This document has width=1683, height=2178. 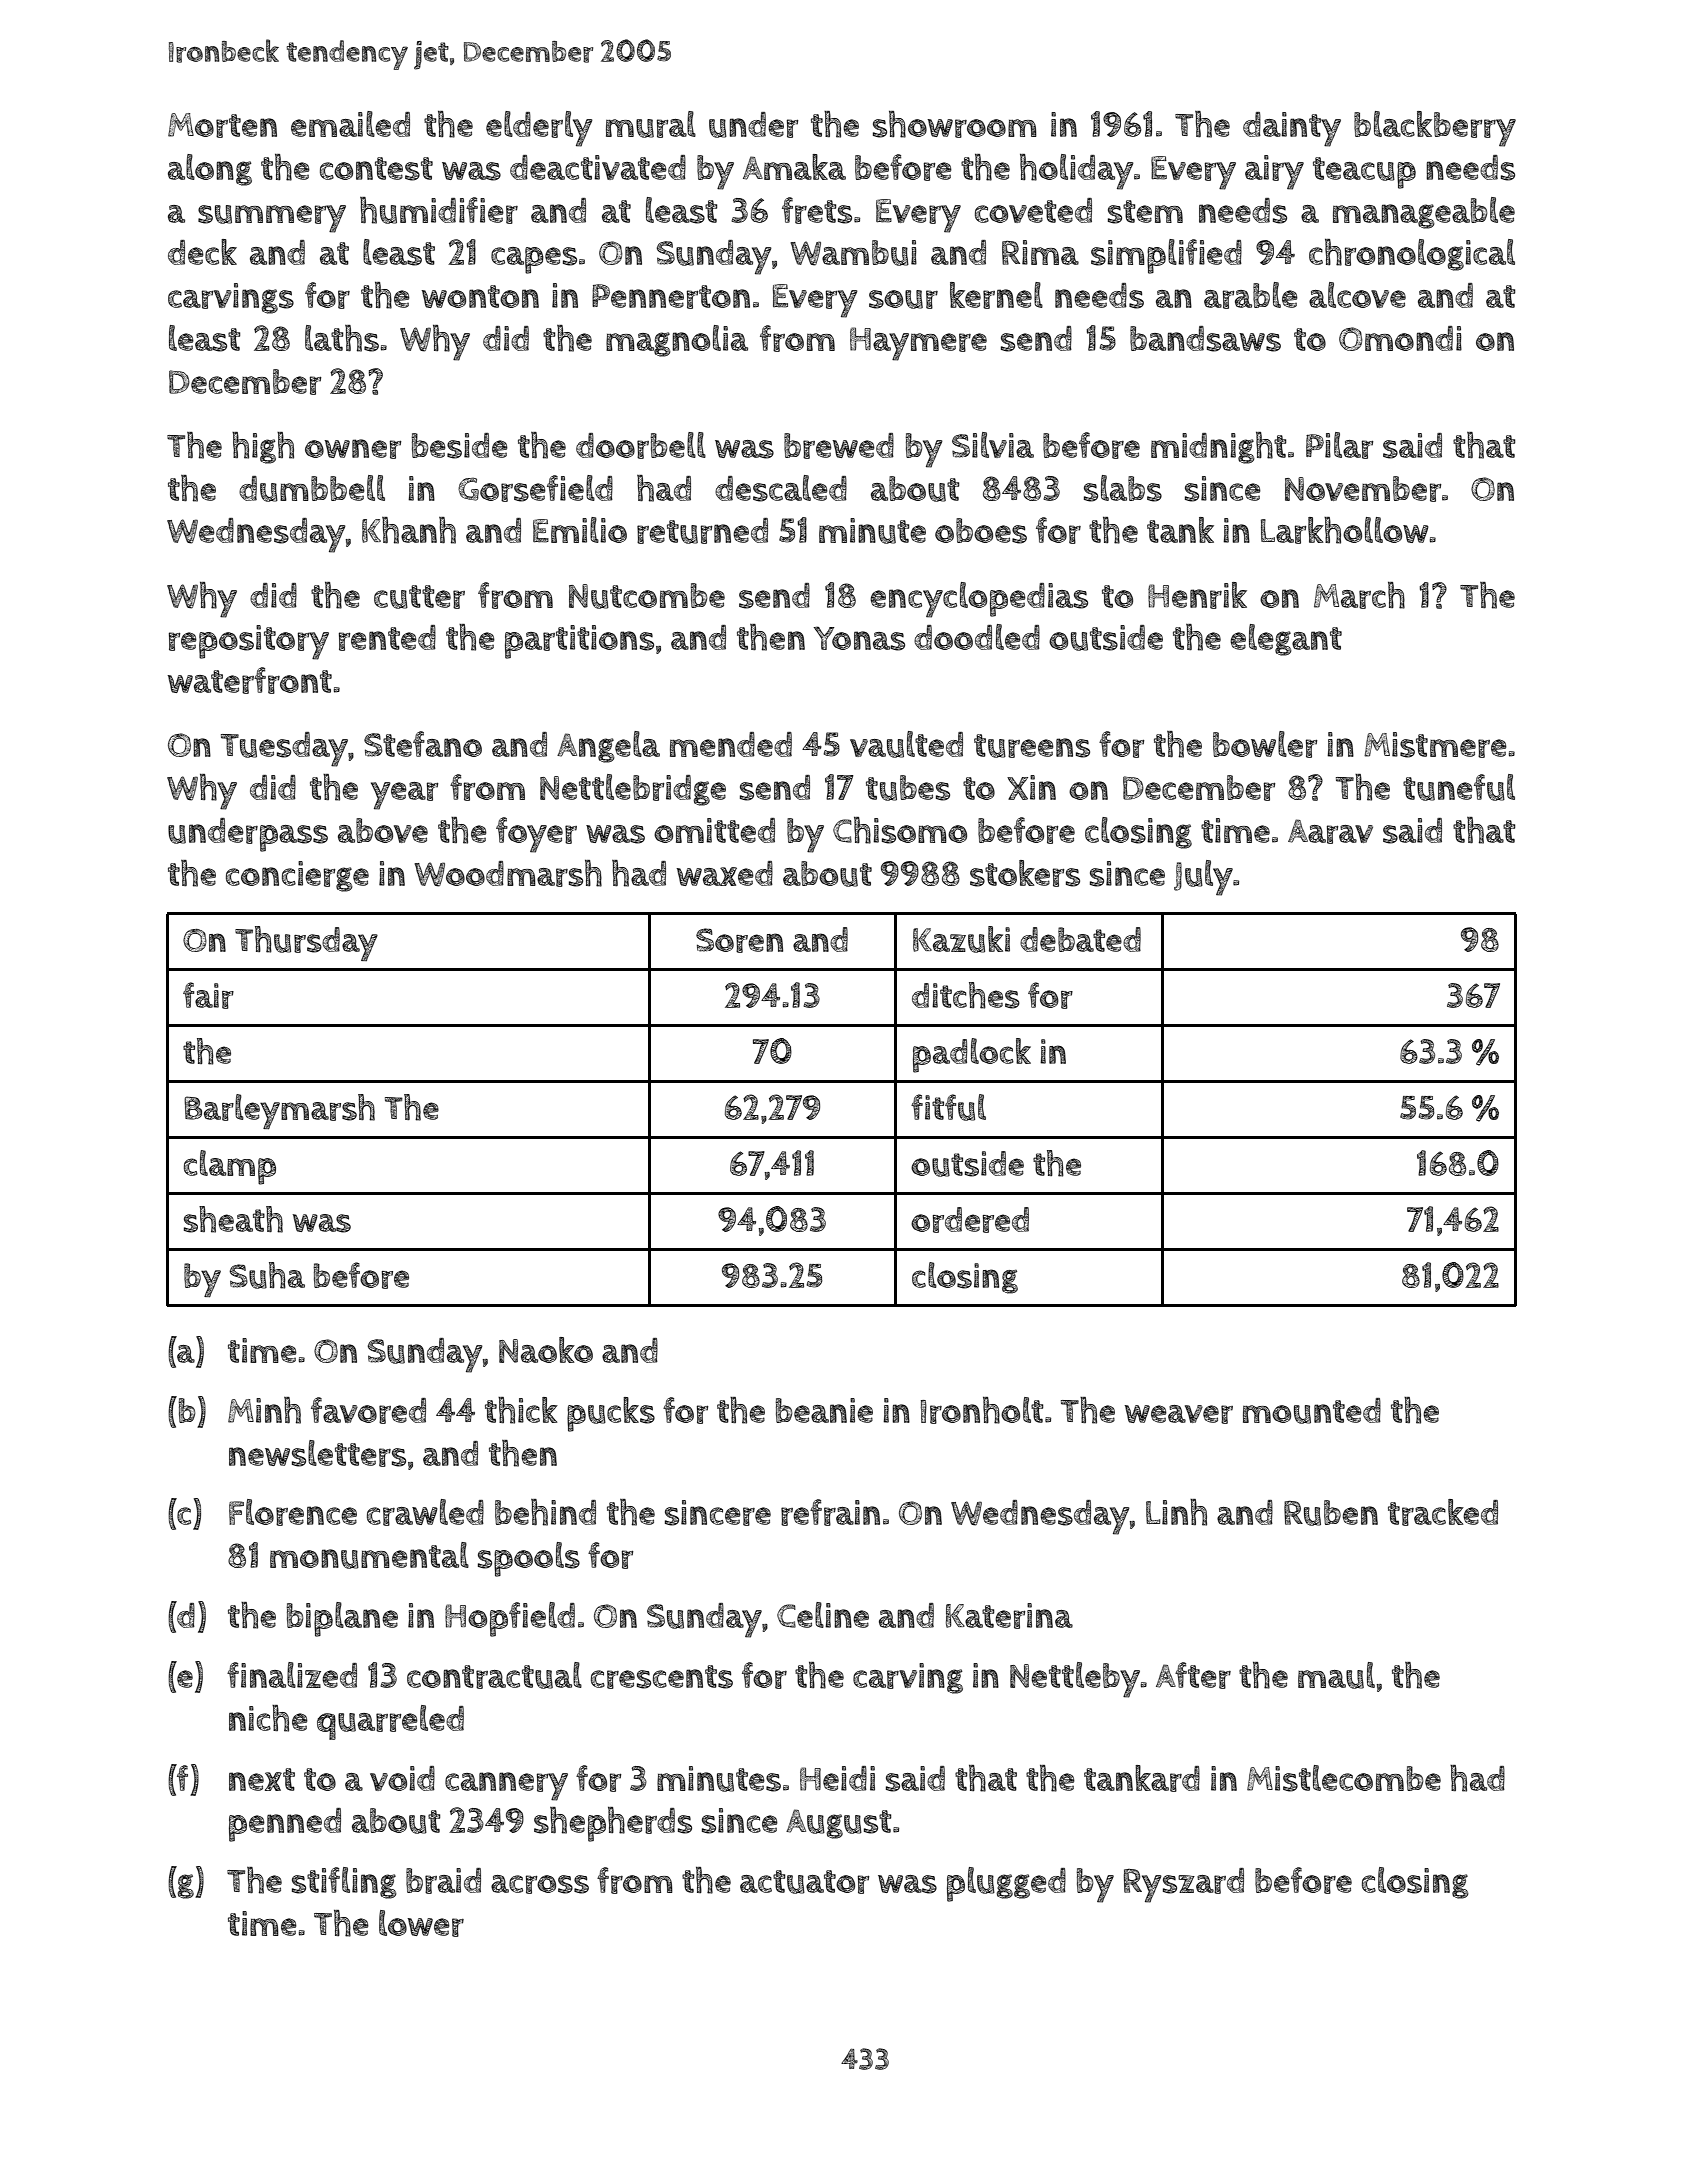 I want to click on Heidi, so click(x=837, y=1778).
